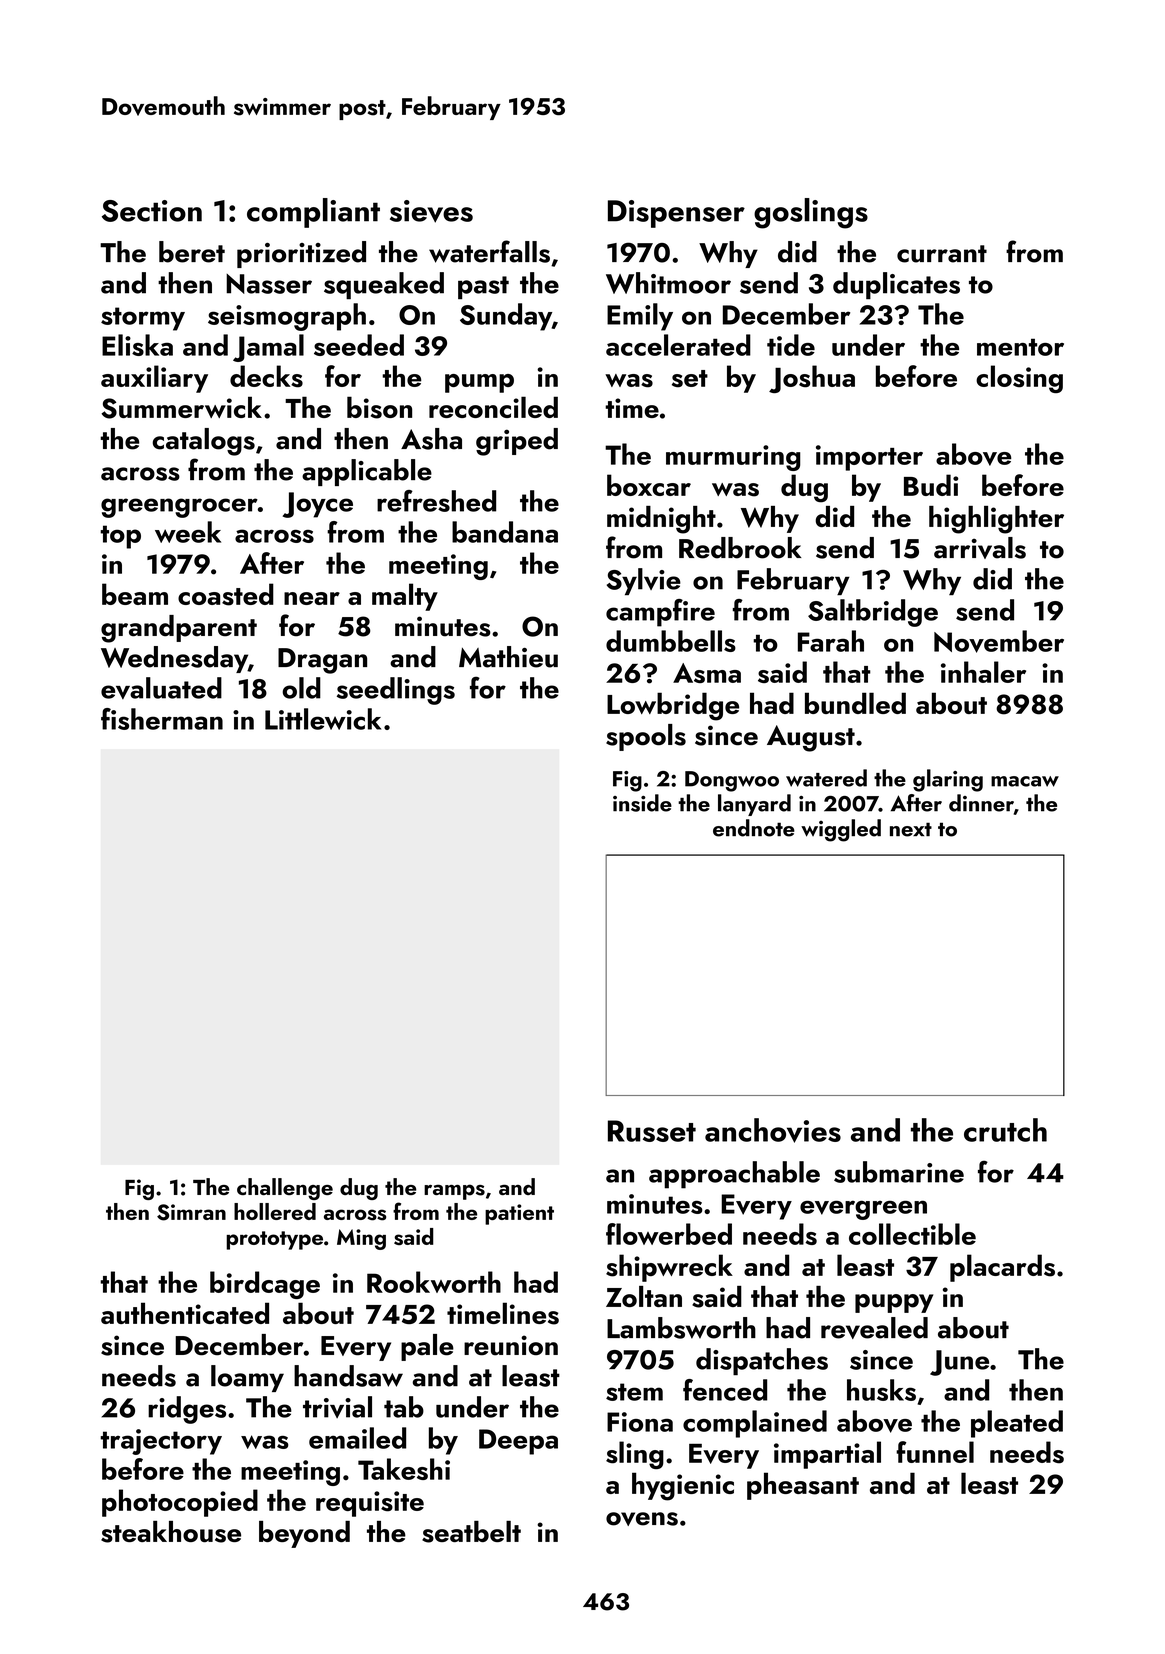 The width and height of the image is (1165, 1654). Describe the element at coordinates (431, 439) in the image. I see `Asha` at that location.
